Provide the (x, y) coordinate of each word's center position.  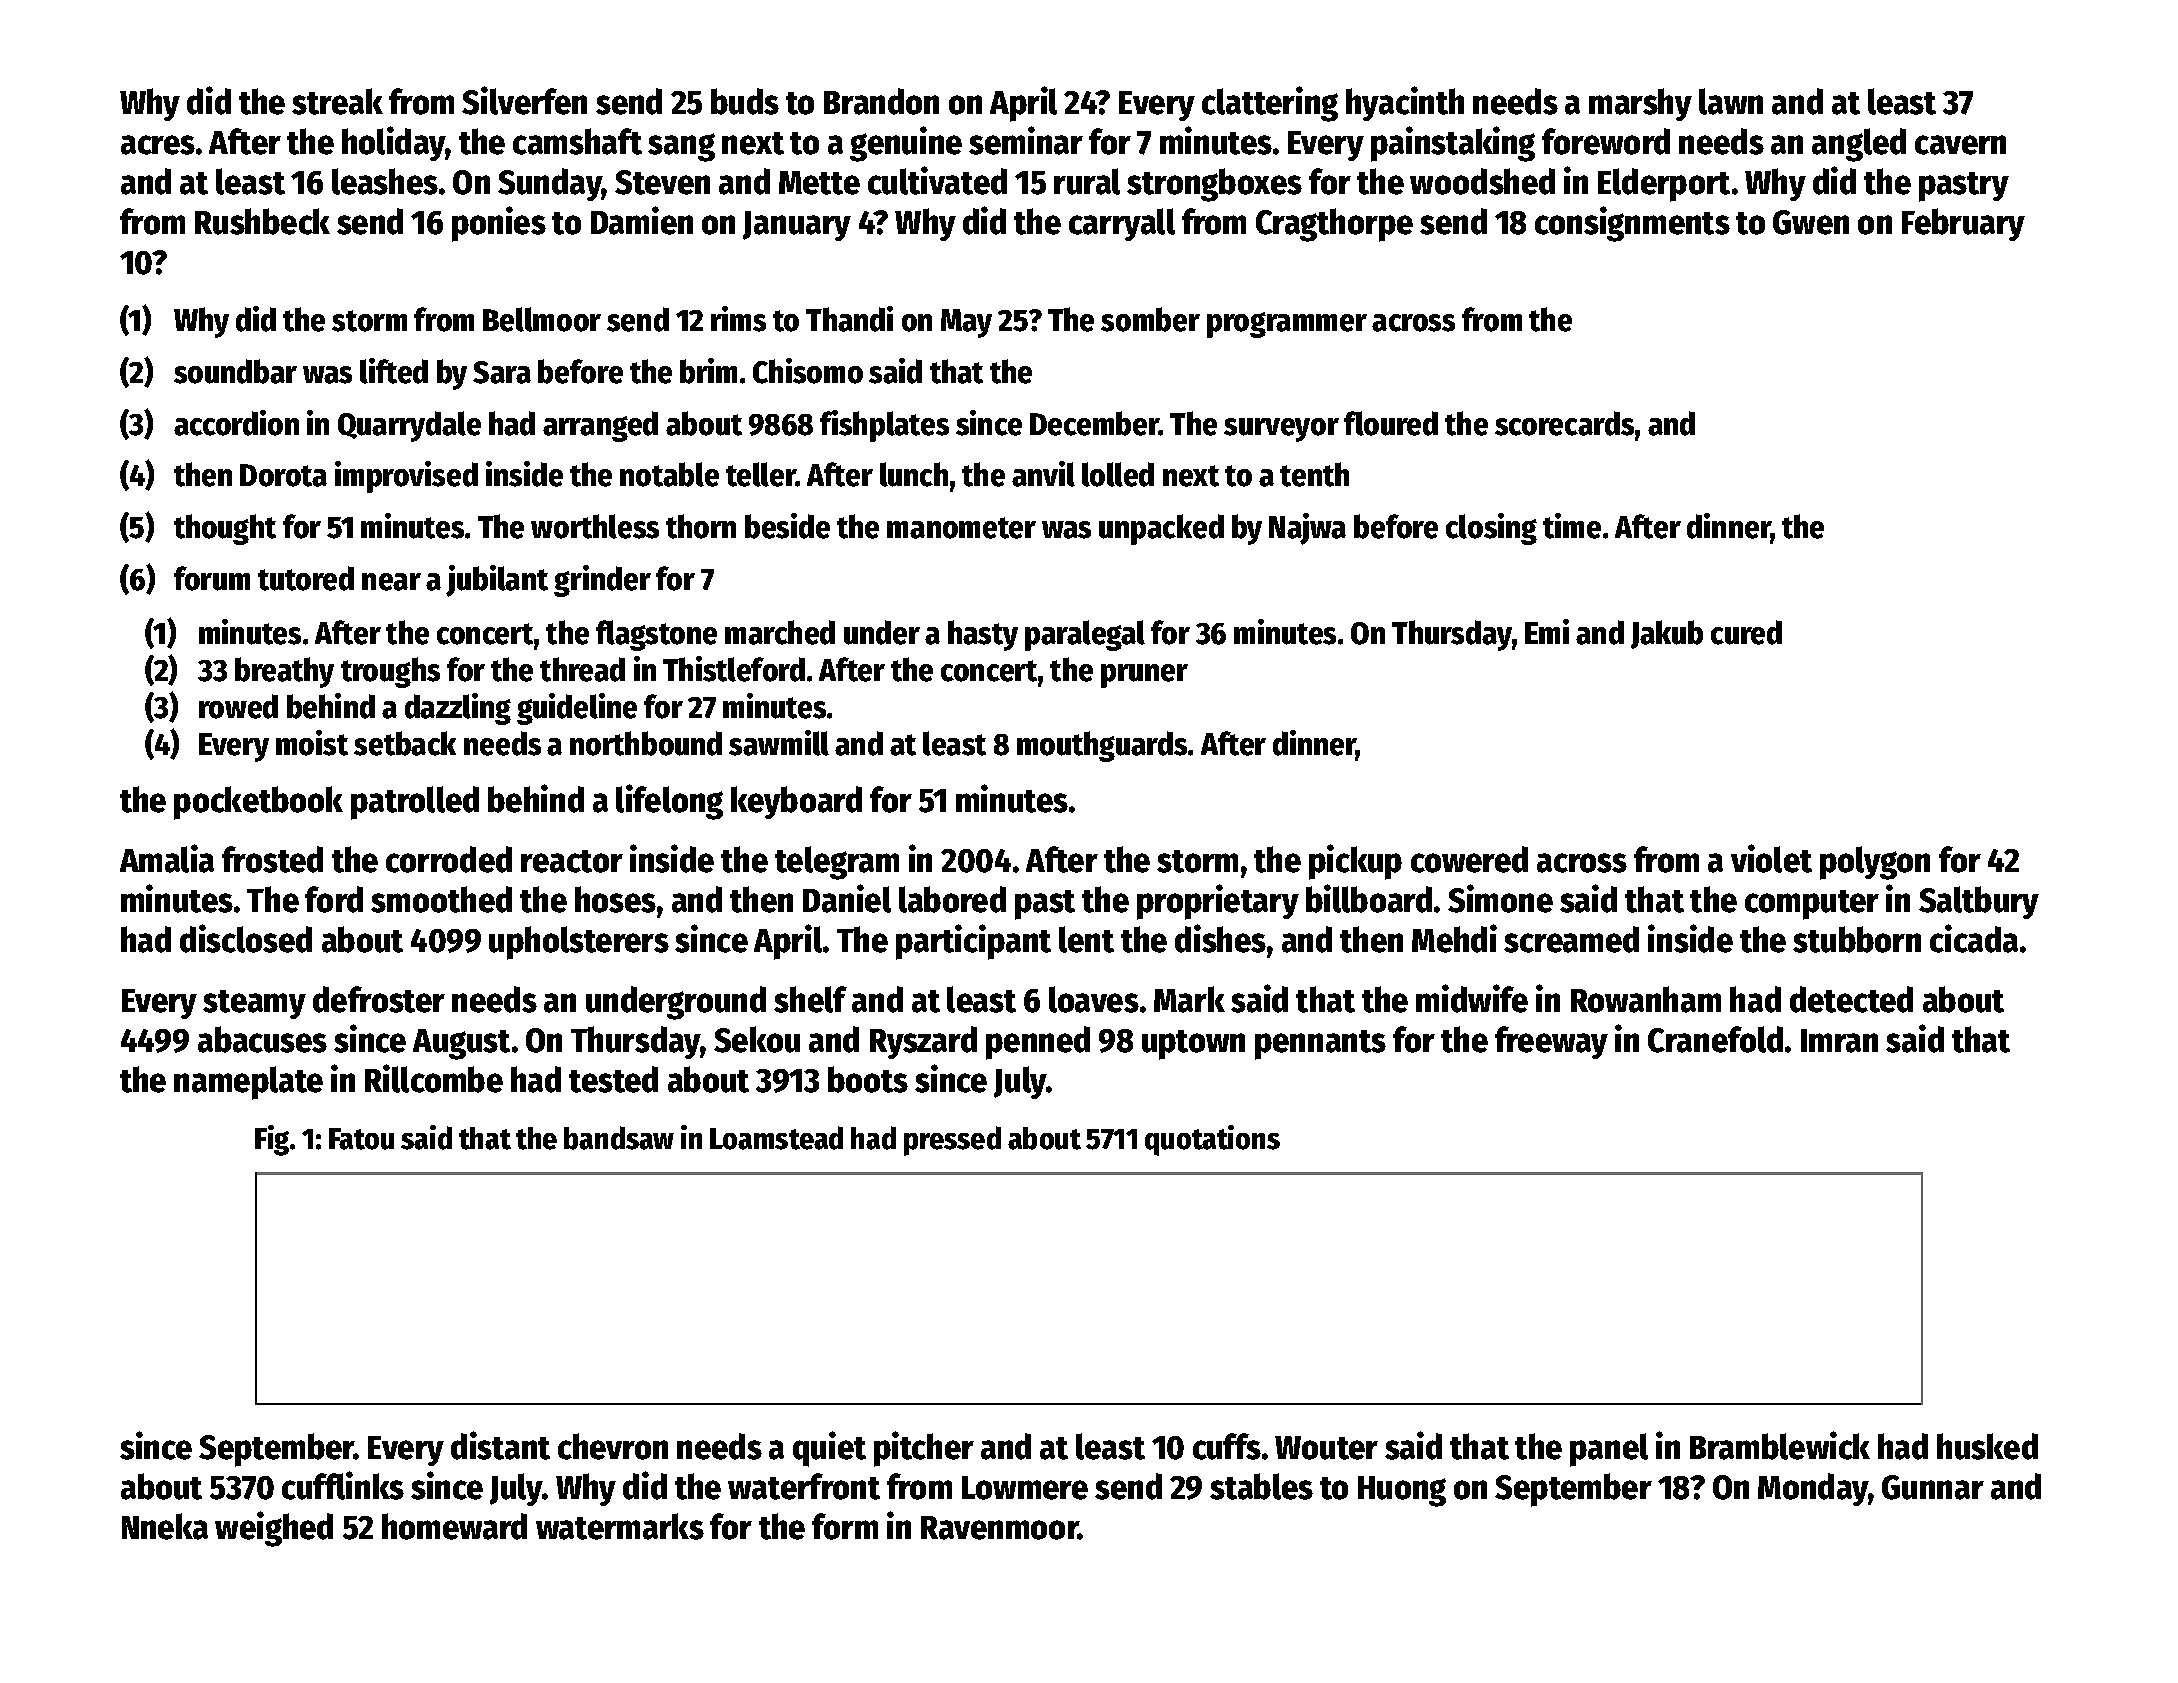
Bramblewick (1780, 1445)
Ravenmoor (1000, 1528)
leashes (385, 181)
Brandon (881, 101)
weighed (274, 1529)
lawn (1731, 101)
